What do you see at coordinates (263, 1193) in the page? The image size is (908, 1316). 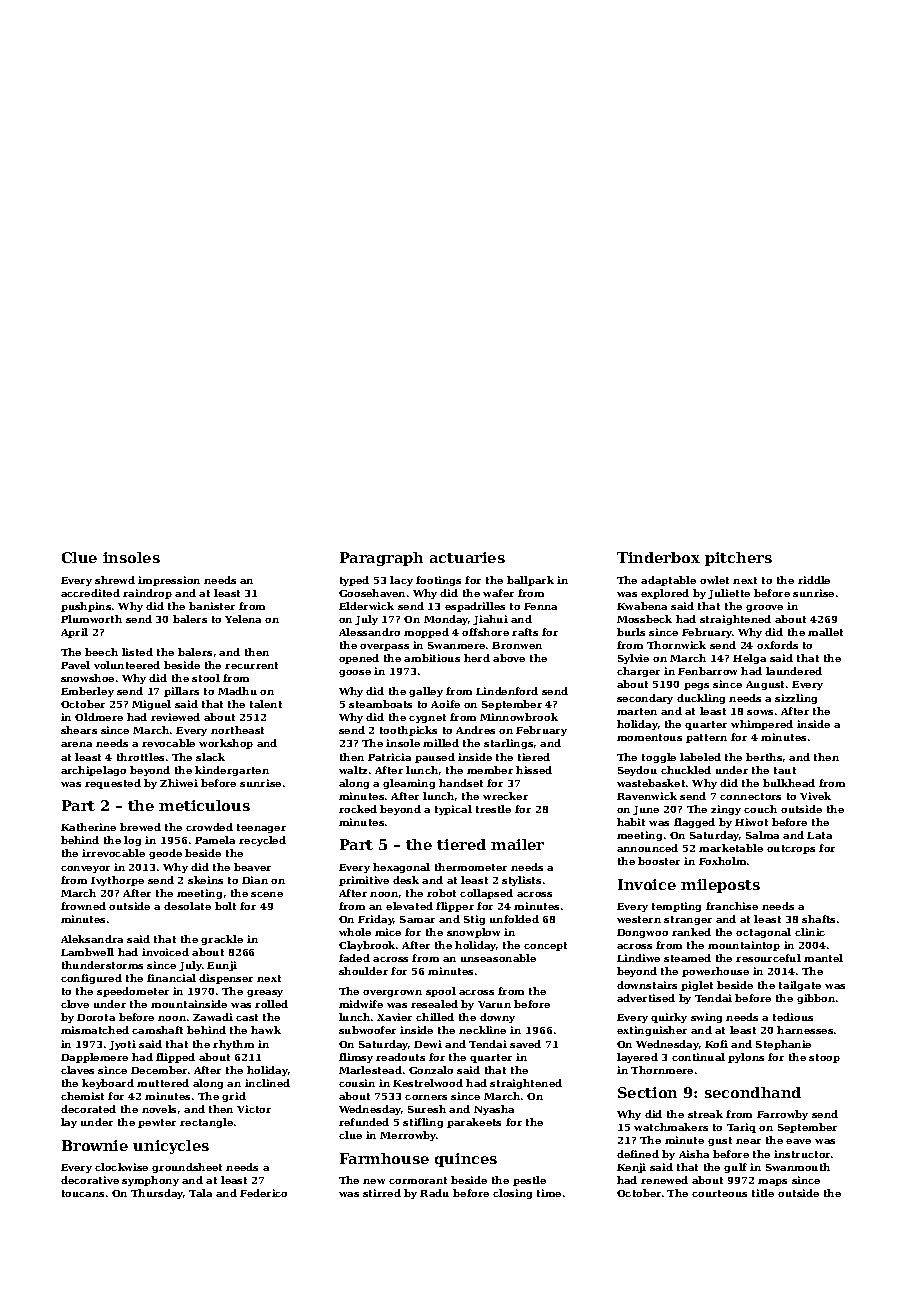 I see `Federico` at bounding box center [263, 1193].
